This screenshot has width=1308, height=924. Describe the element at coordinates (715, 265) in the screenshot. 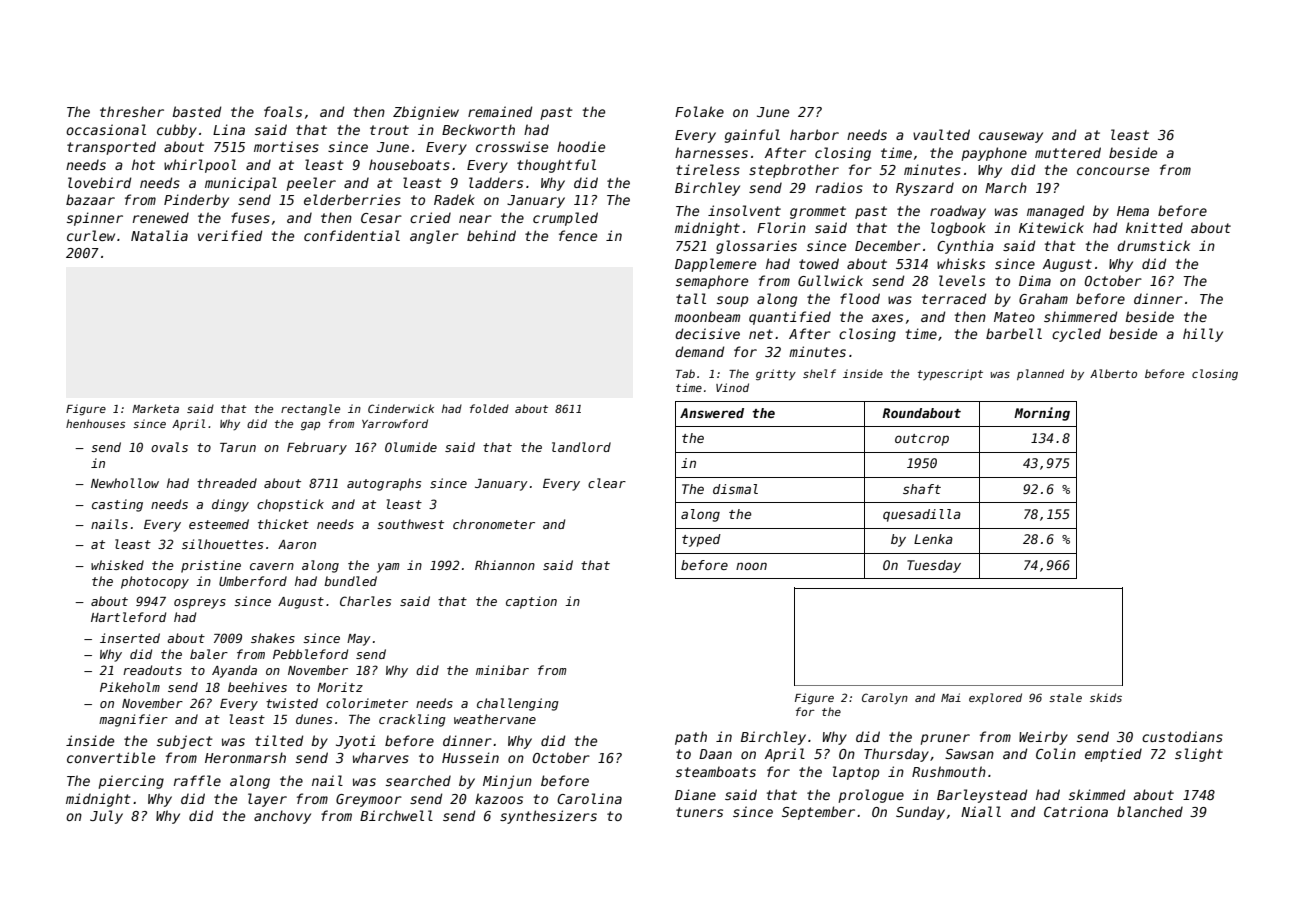

I see `Dapplemere` at that location.
